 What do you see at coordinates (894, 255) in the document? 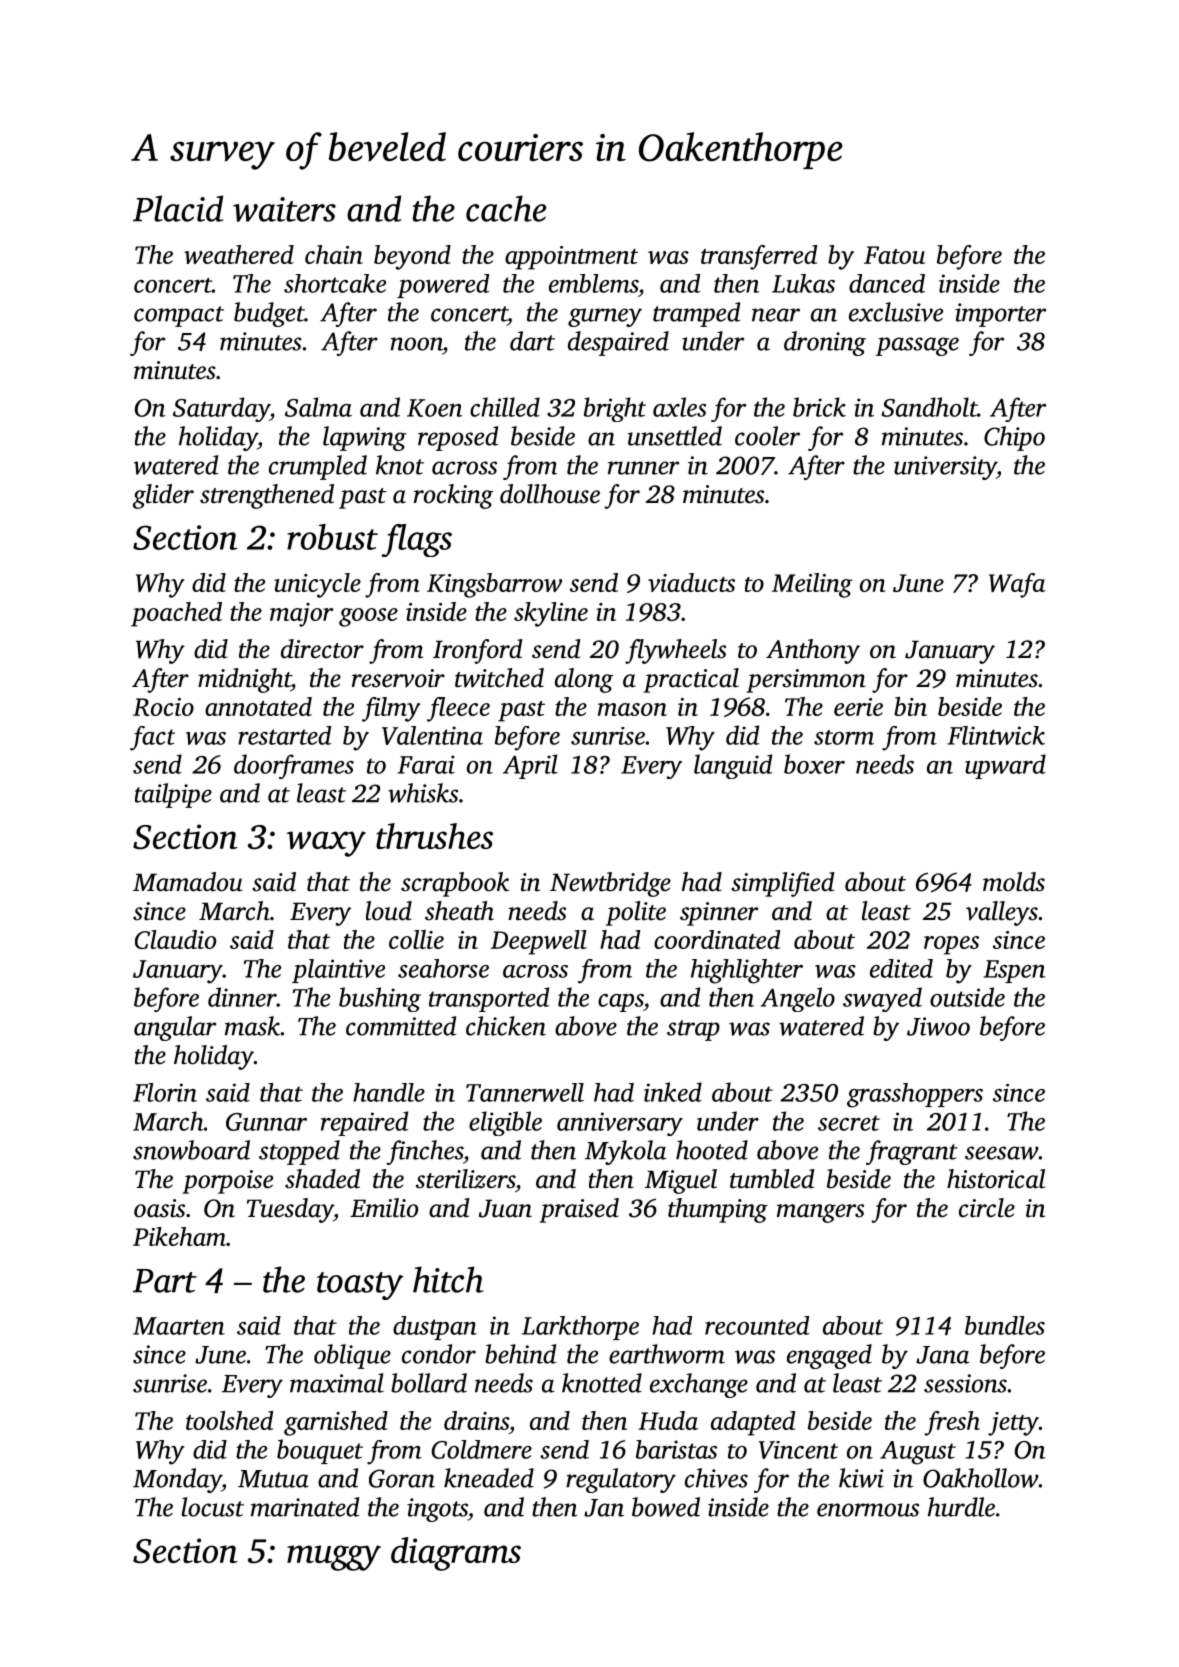
I see `Fatou` at bounding box center [894, 255].
